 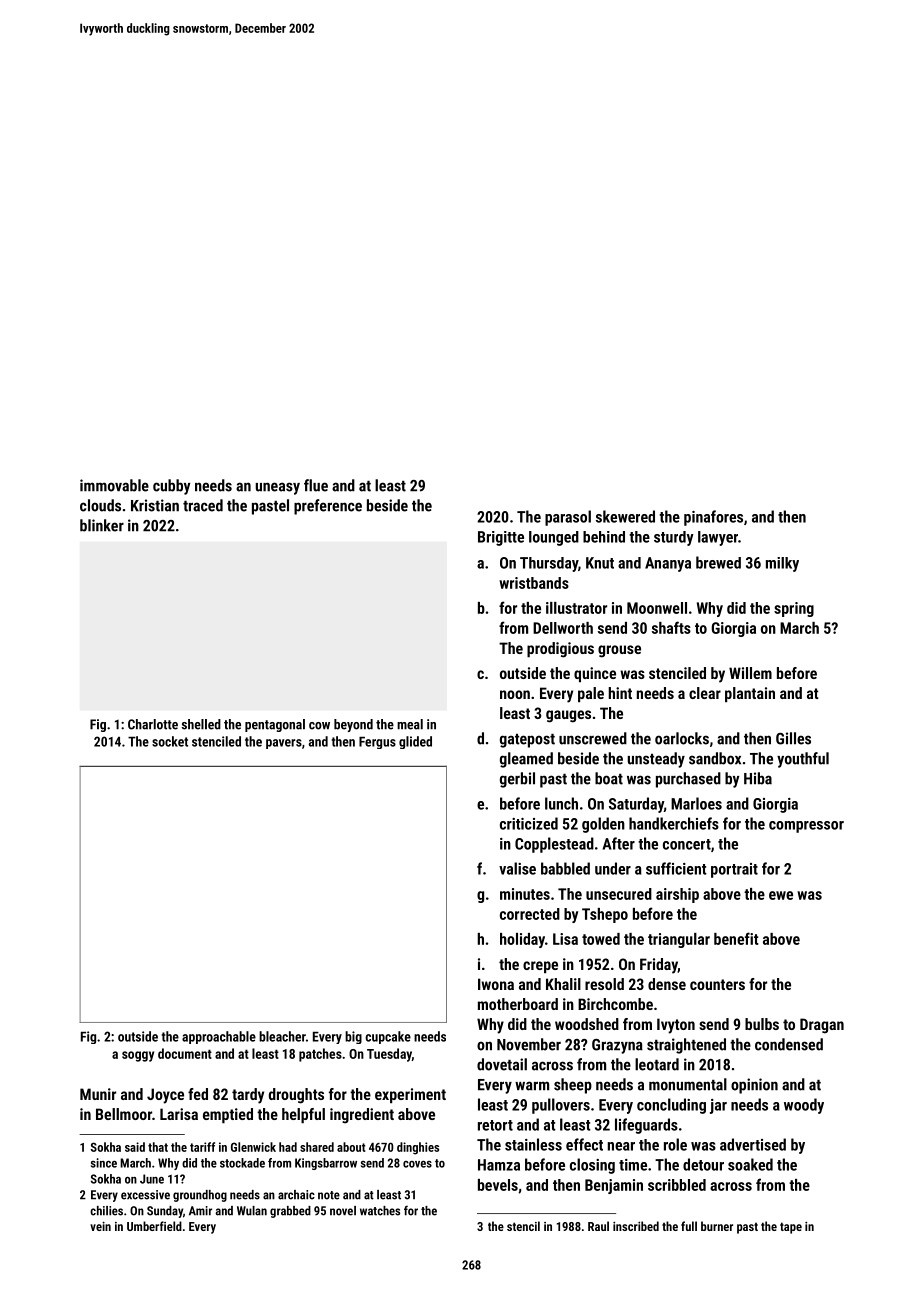 What do you see at coordinates (102, 525) in the page?
I see `blinker` at bounding box center [102, 525].
